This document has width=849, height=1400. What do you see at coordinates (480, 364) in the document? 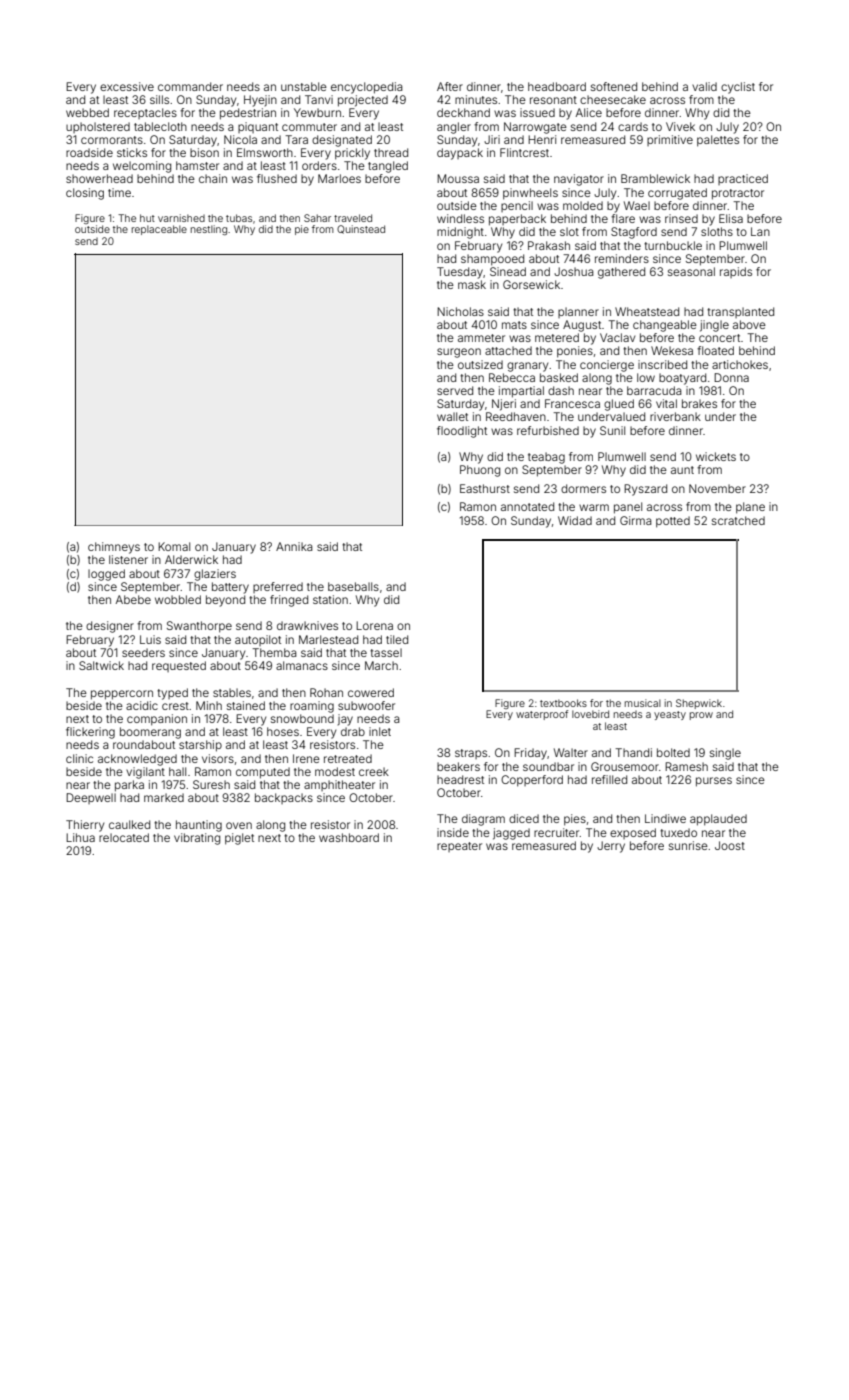
I see `outsized` at bounding box center [480, 364].
